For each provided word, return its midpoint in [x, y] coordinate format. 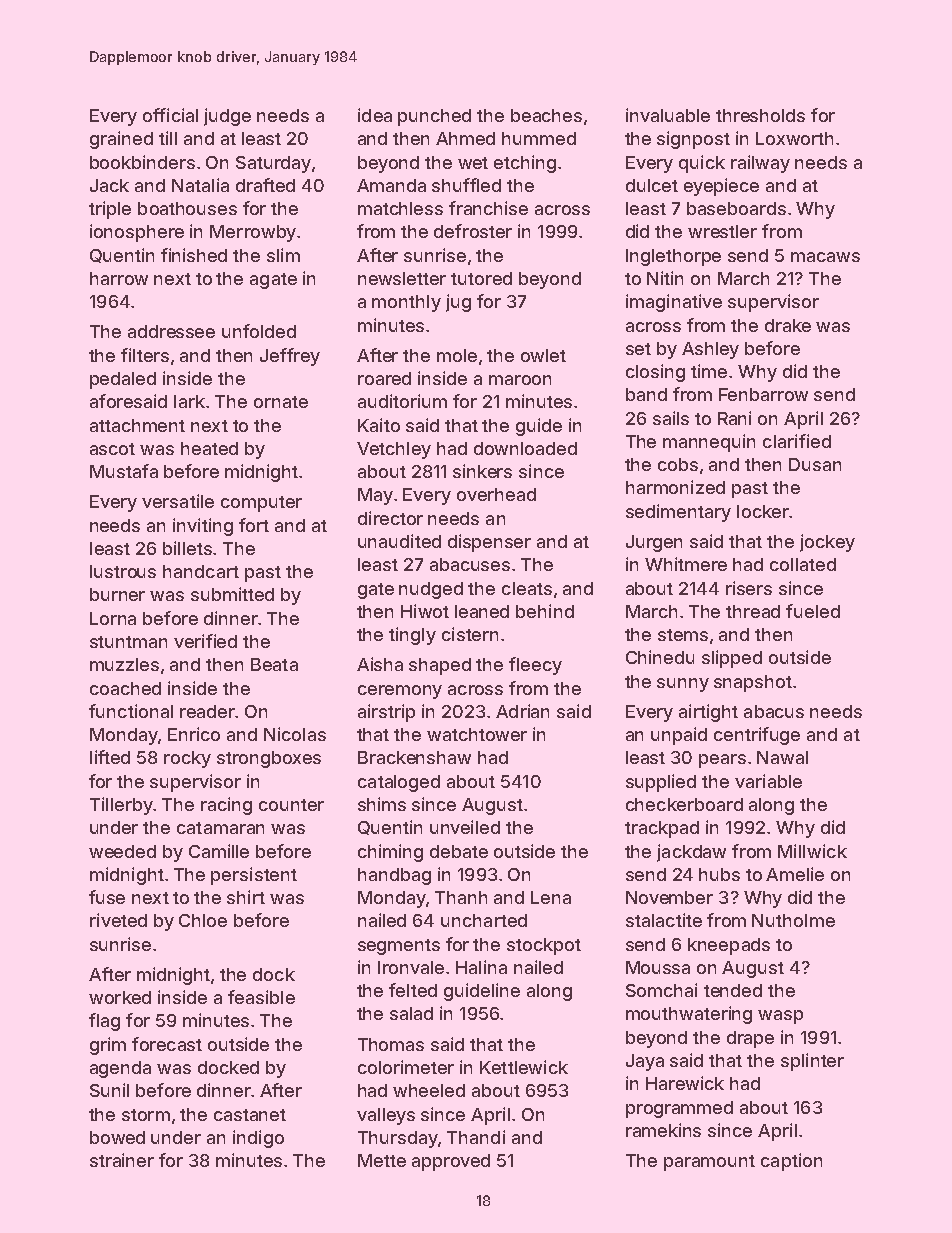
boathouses [187, 208]
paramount [709, 1163]
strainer [122, 1160]
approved [451, 1162]
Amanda [391, 185]
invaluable [668, 115]
